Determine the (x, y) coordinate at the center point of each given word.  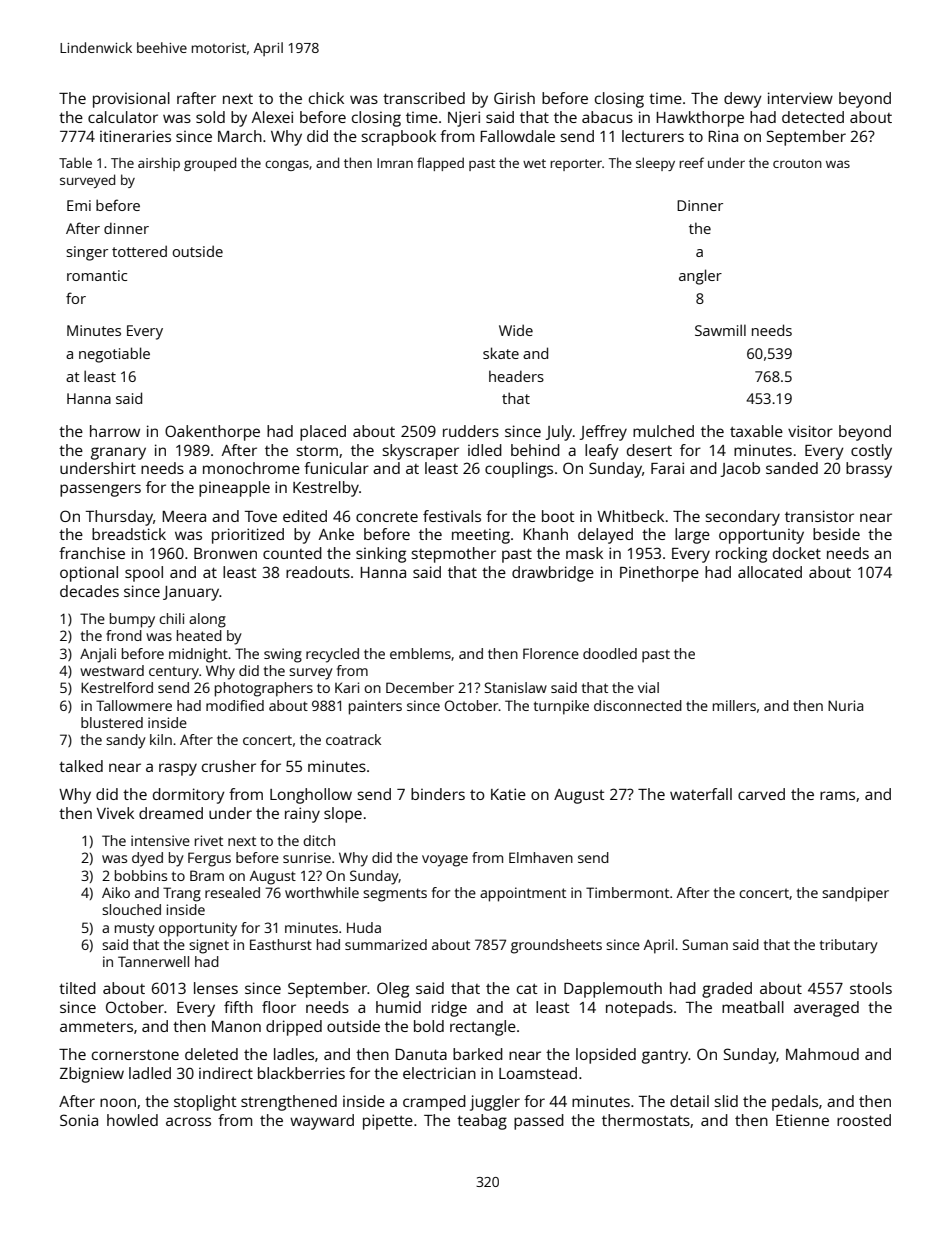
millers (734, 705)
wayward (322, 1122)
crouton (797, 163)
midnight (198, 655)
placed (323, 433)
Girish (514, 98)
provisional (131, 100)
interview (800, 98)
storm (317, 451)
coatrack (353, 739)
